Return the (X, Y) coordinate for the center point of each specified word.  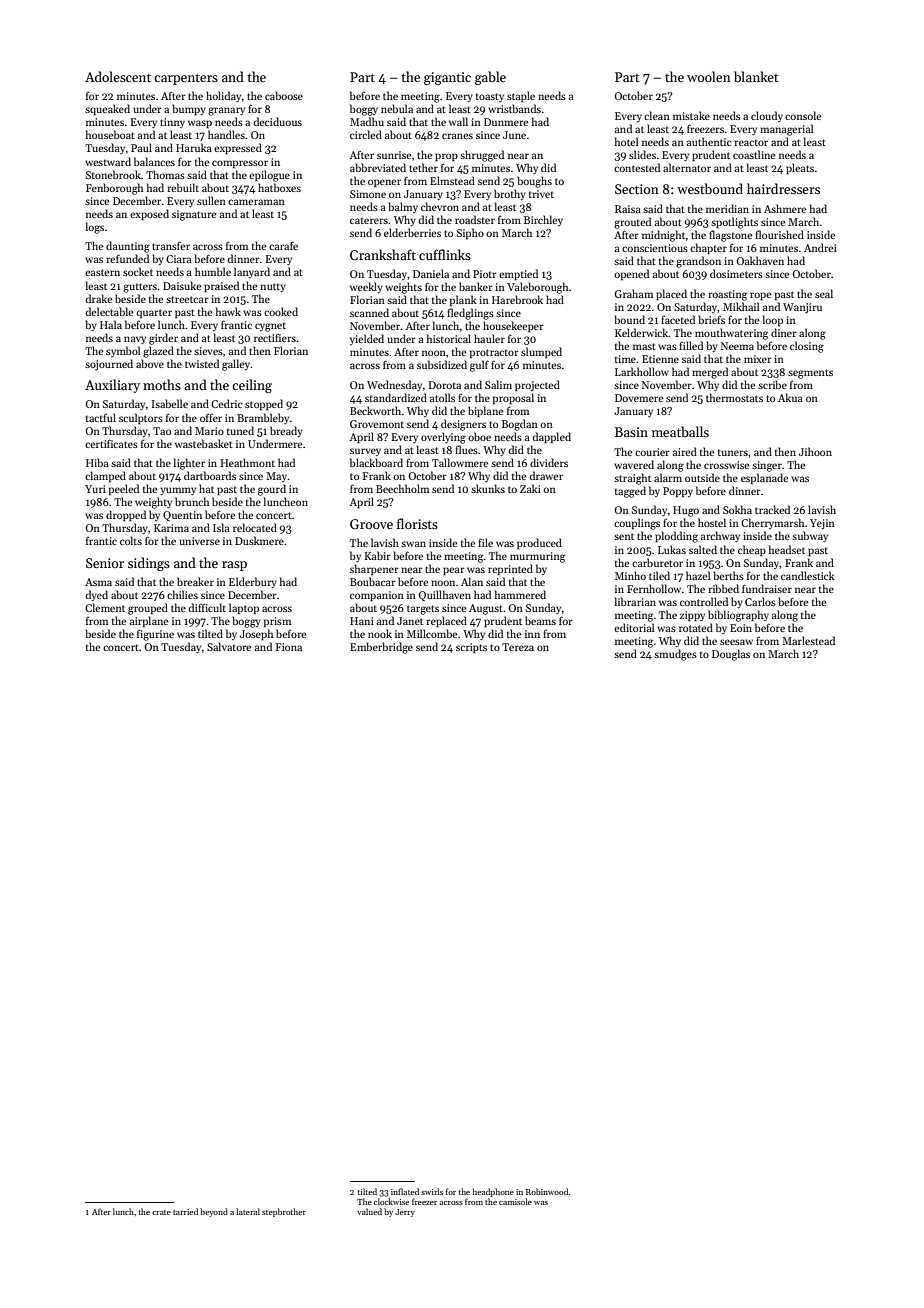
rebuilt (183, 187)
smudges (675, 655)
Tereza (518, 647)
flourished (779, 234)
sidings (149, 564)
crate (161, 1212)
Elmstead (452, 180)
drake (98, 298)
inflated (405, 1191)
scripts (471, 648)
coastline (754, 154)
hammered (520, 594)
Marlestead (808, 640)
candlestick (808, 575)
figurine (155, 635)
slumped (541, 352)
